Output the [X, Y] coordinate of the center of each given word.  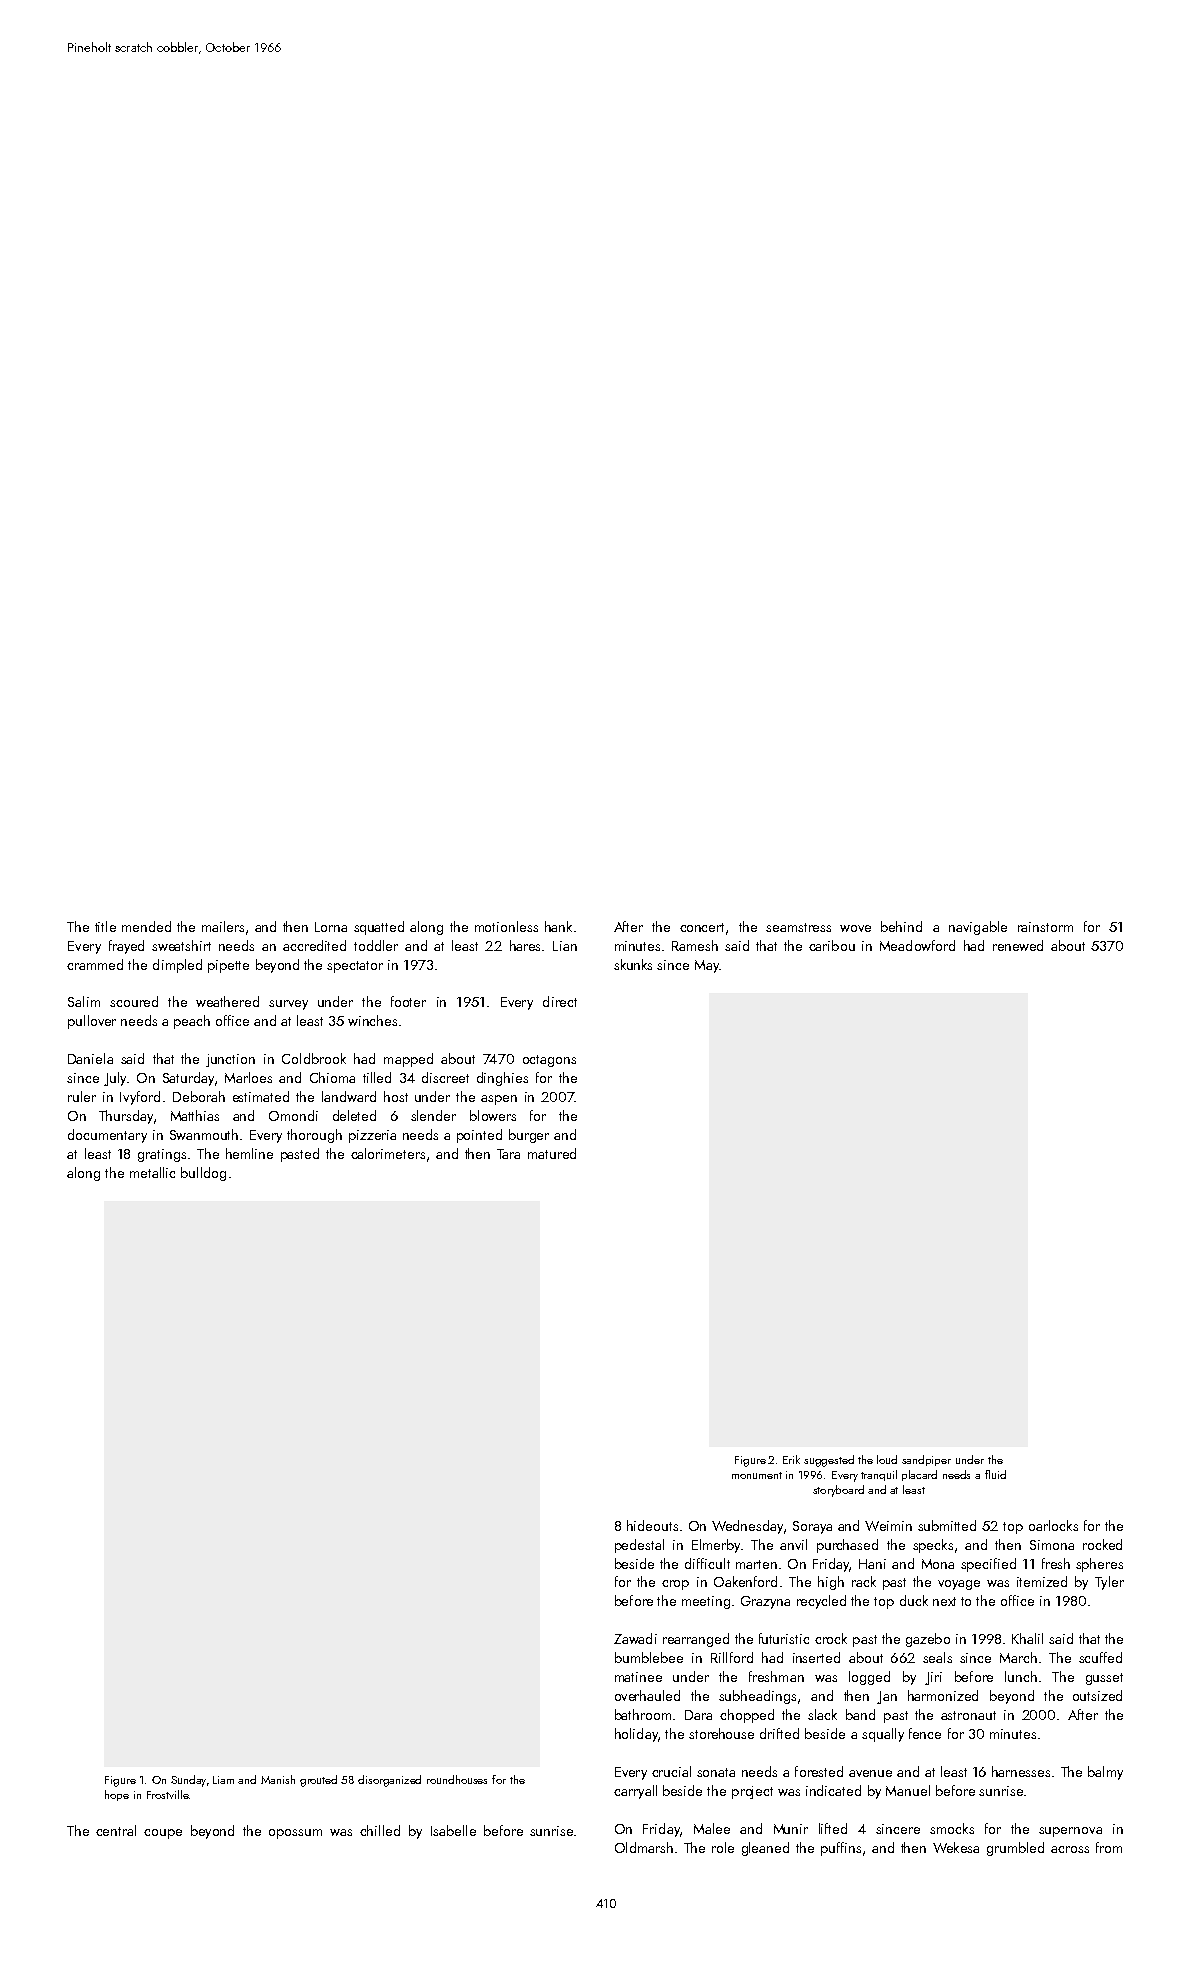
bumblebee [649, 1657]
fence [925, 1733]
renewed [1018, 945]
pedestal [639, 1546]
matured [552, 1153]
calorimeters [388, 1153]
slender [433, 1115]
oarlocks [1053, 1525]
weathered [227, 1001]
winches [372, 1020]
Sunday [188, 1781]
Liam [223, 1780]
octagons [549, 1061]
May [707, 966]
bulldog [203, 1174]
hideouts [652, 1525]
